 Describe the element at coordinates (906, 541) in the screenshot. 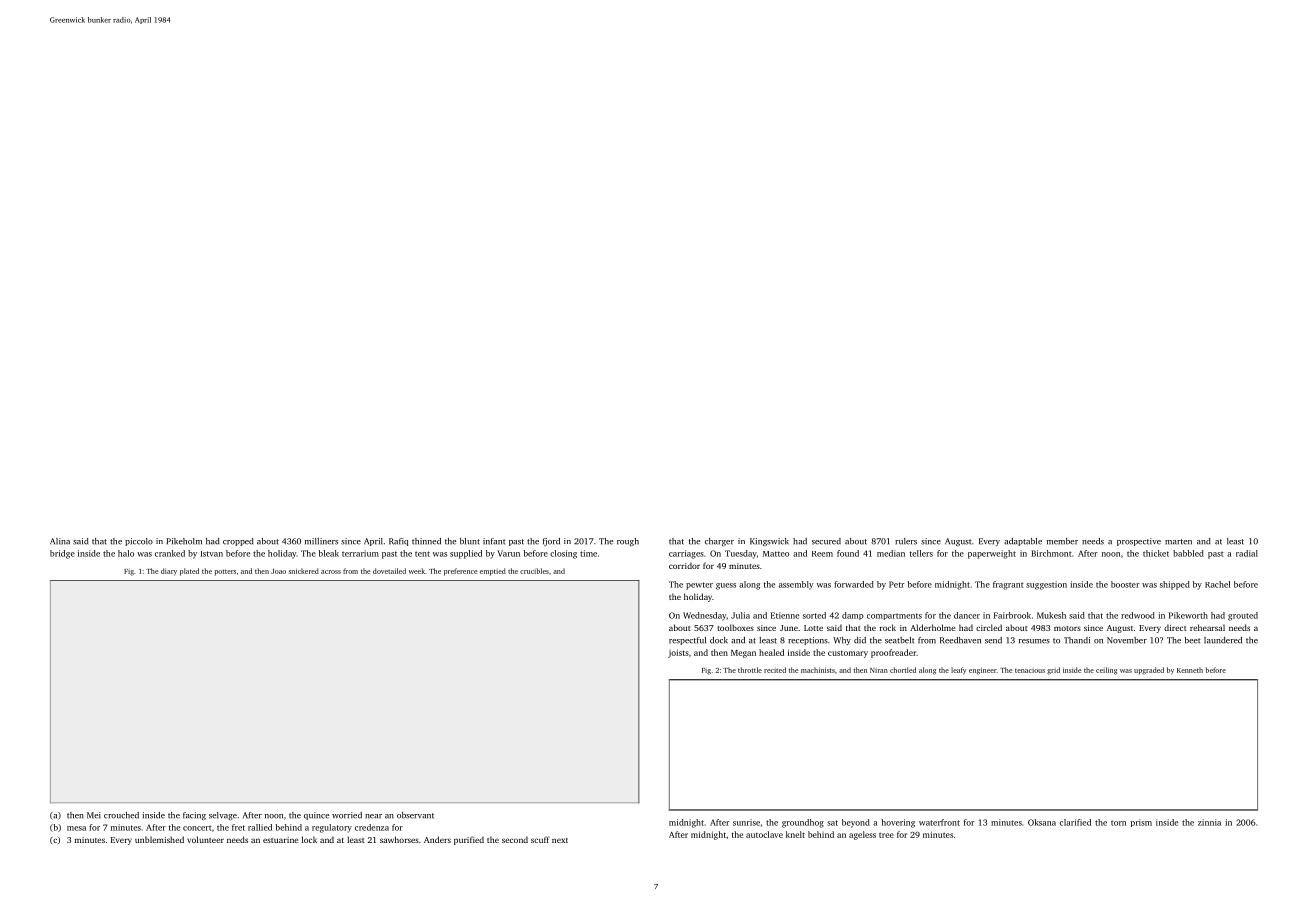

I see `rulers` at that location.
